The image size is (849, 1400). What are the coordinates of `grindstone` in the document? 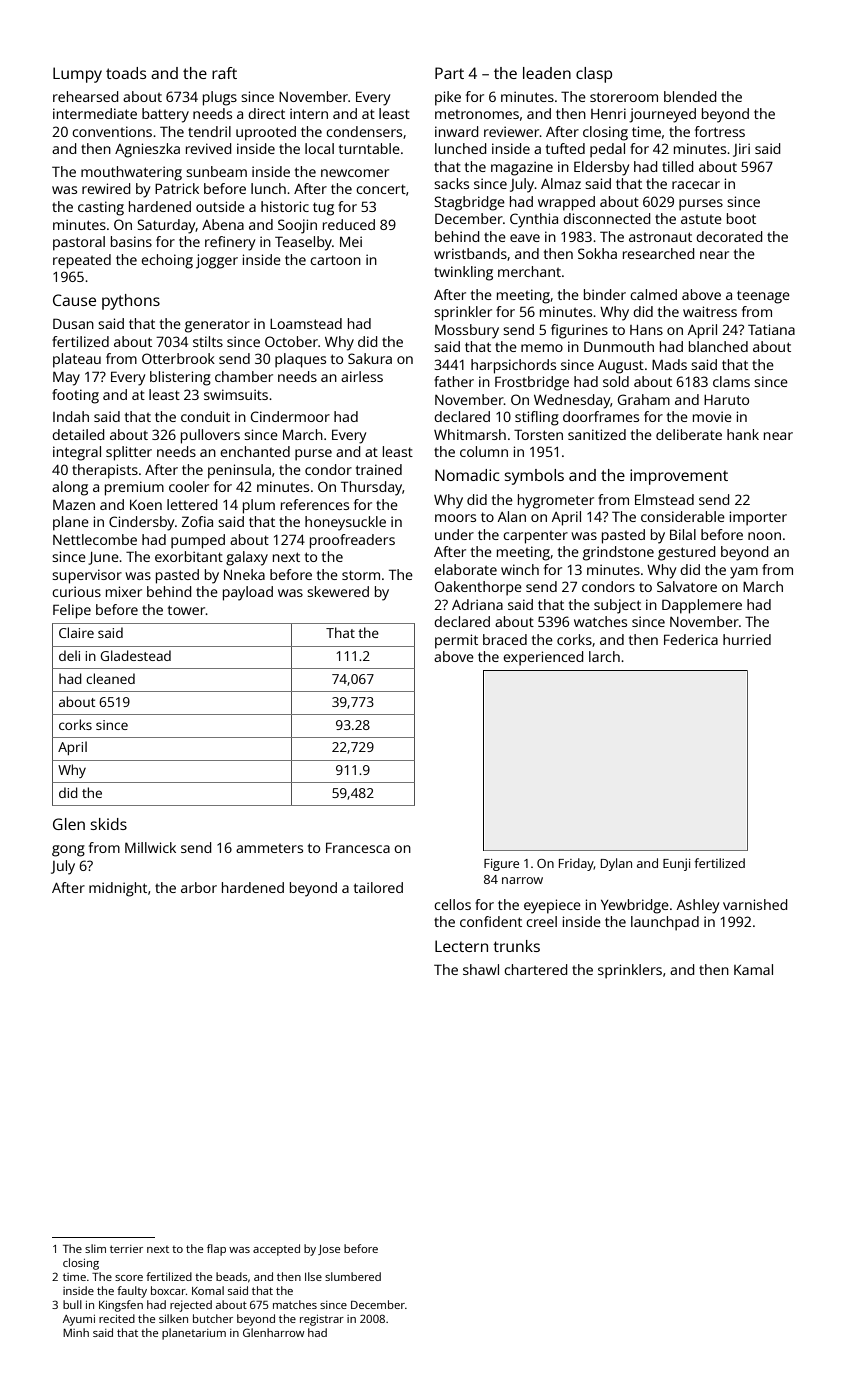 It's located at (618, 553).
